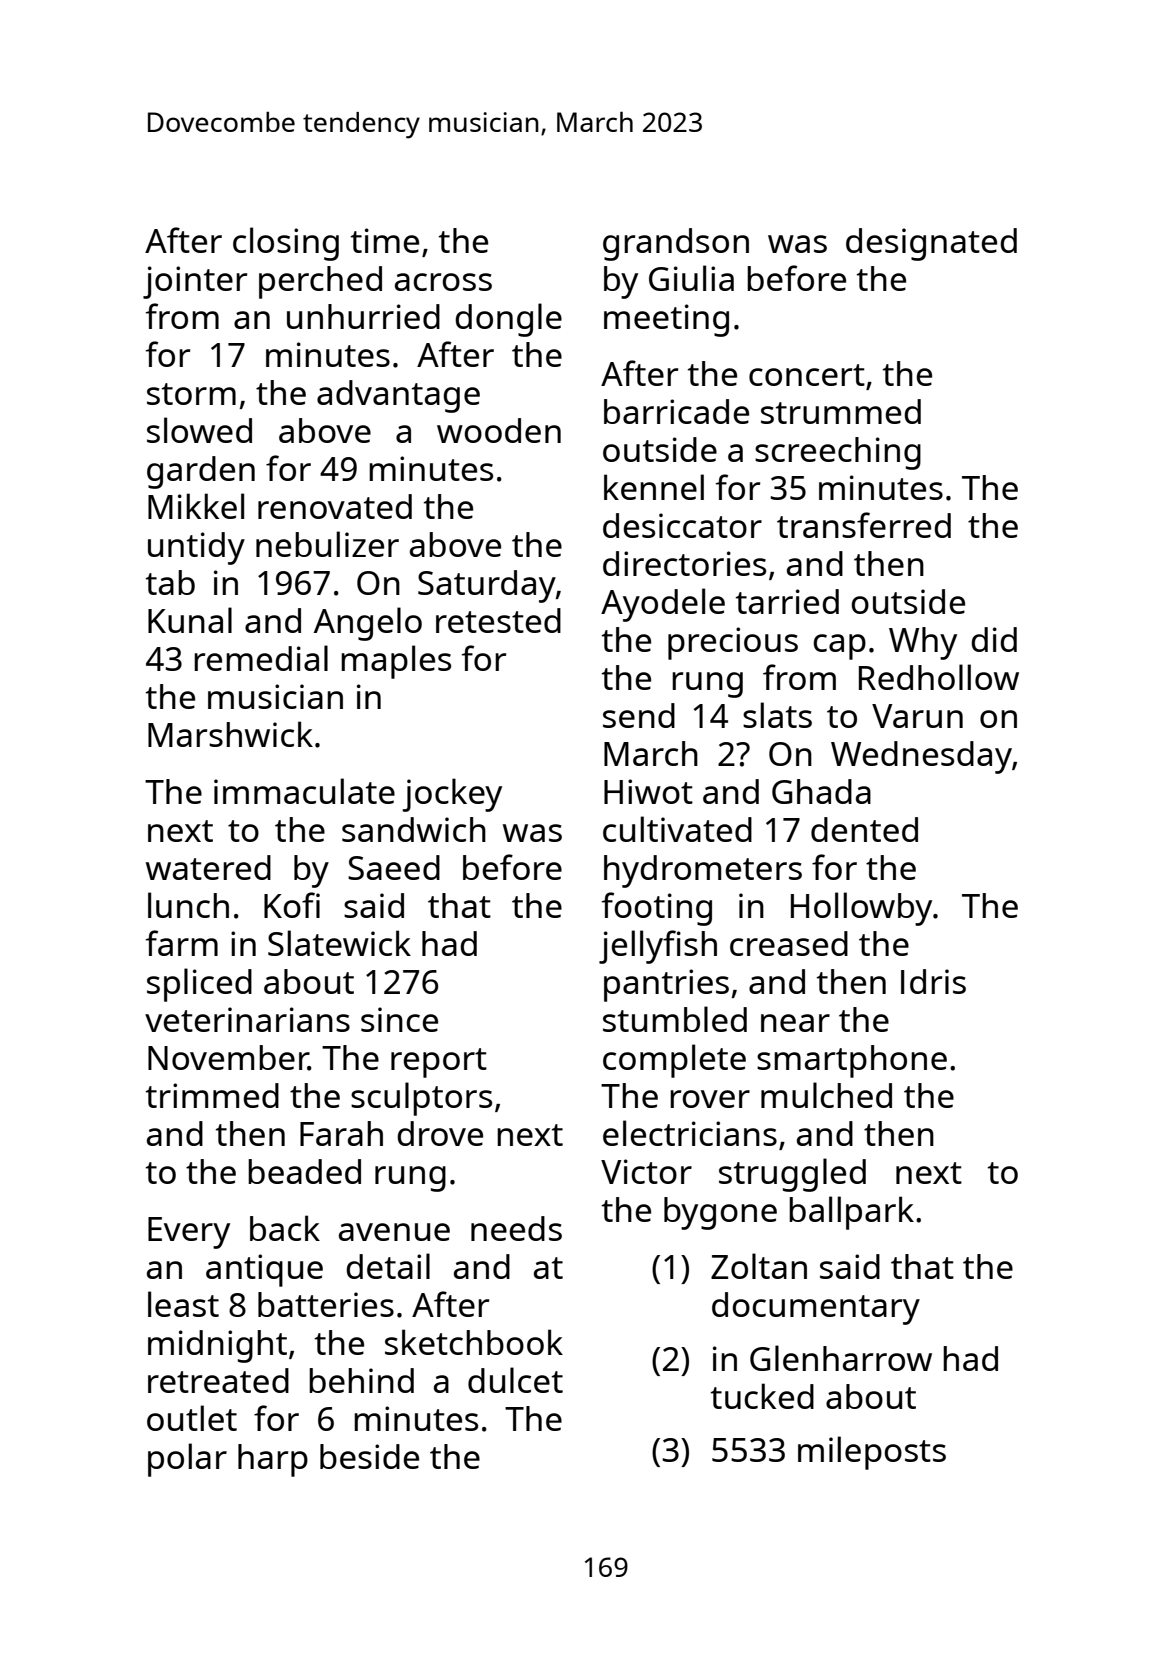 The height and width of the document is (1654, 1165). I want to click on creased, so click(789, 943).
